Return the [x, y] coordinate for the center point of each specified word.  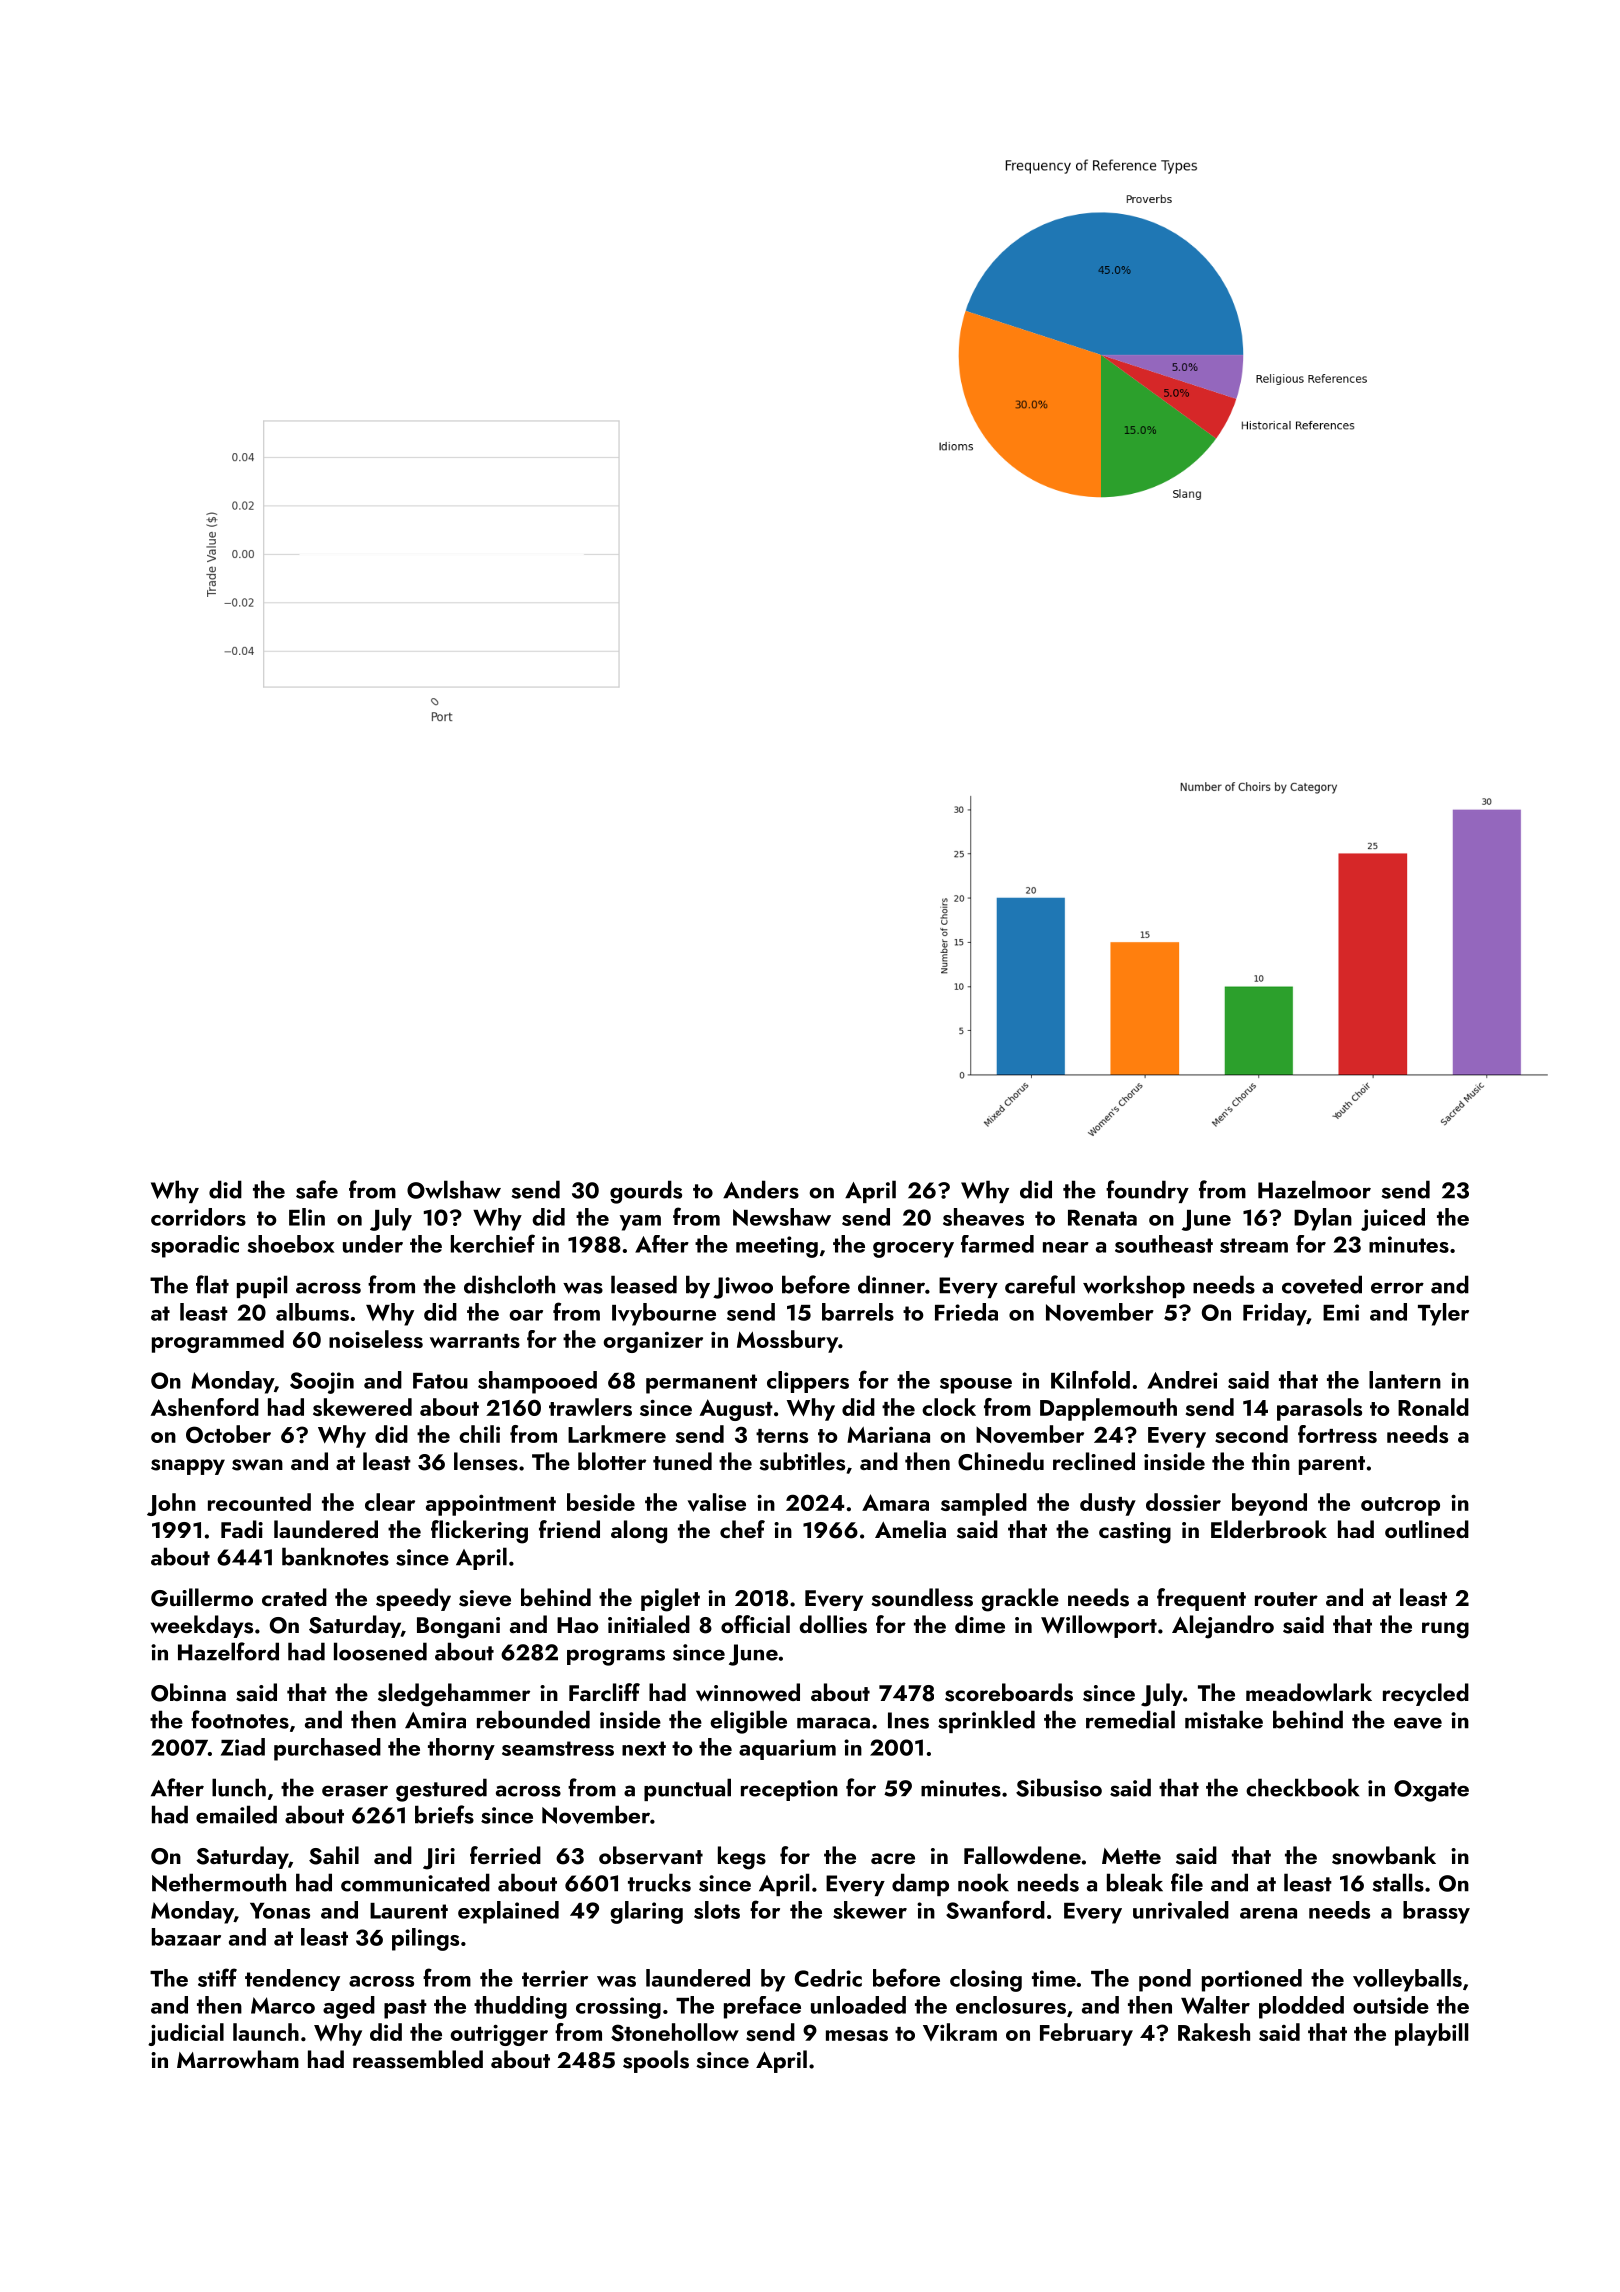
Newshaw [782, 1217]
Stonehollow [675, 2032]
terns [782, 1436]
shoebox [291, 1244]
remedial [1130, 1719]
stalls [1398, 1882]
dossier [1183, 1502]
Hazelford [228, 1651]
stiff [217, 1977]
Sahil [334, 1855]
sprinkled [986, 1721]
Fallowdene [1022, 1855]
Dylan [1323, 1219]
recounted [259, 1502]
